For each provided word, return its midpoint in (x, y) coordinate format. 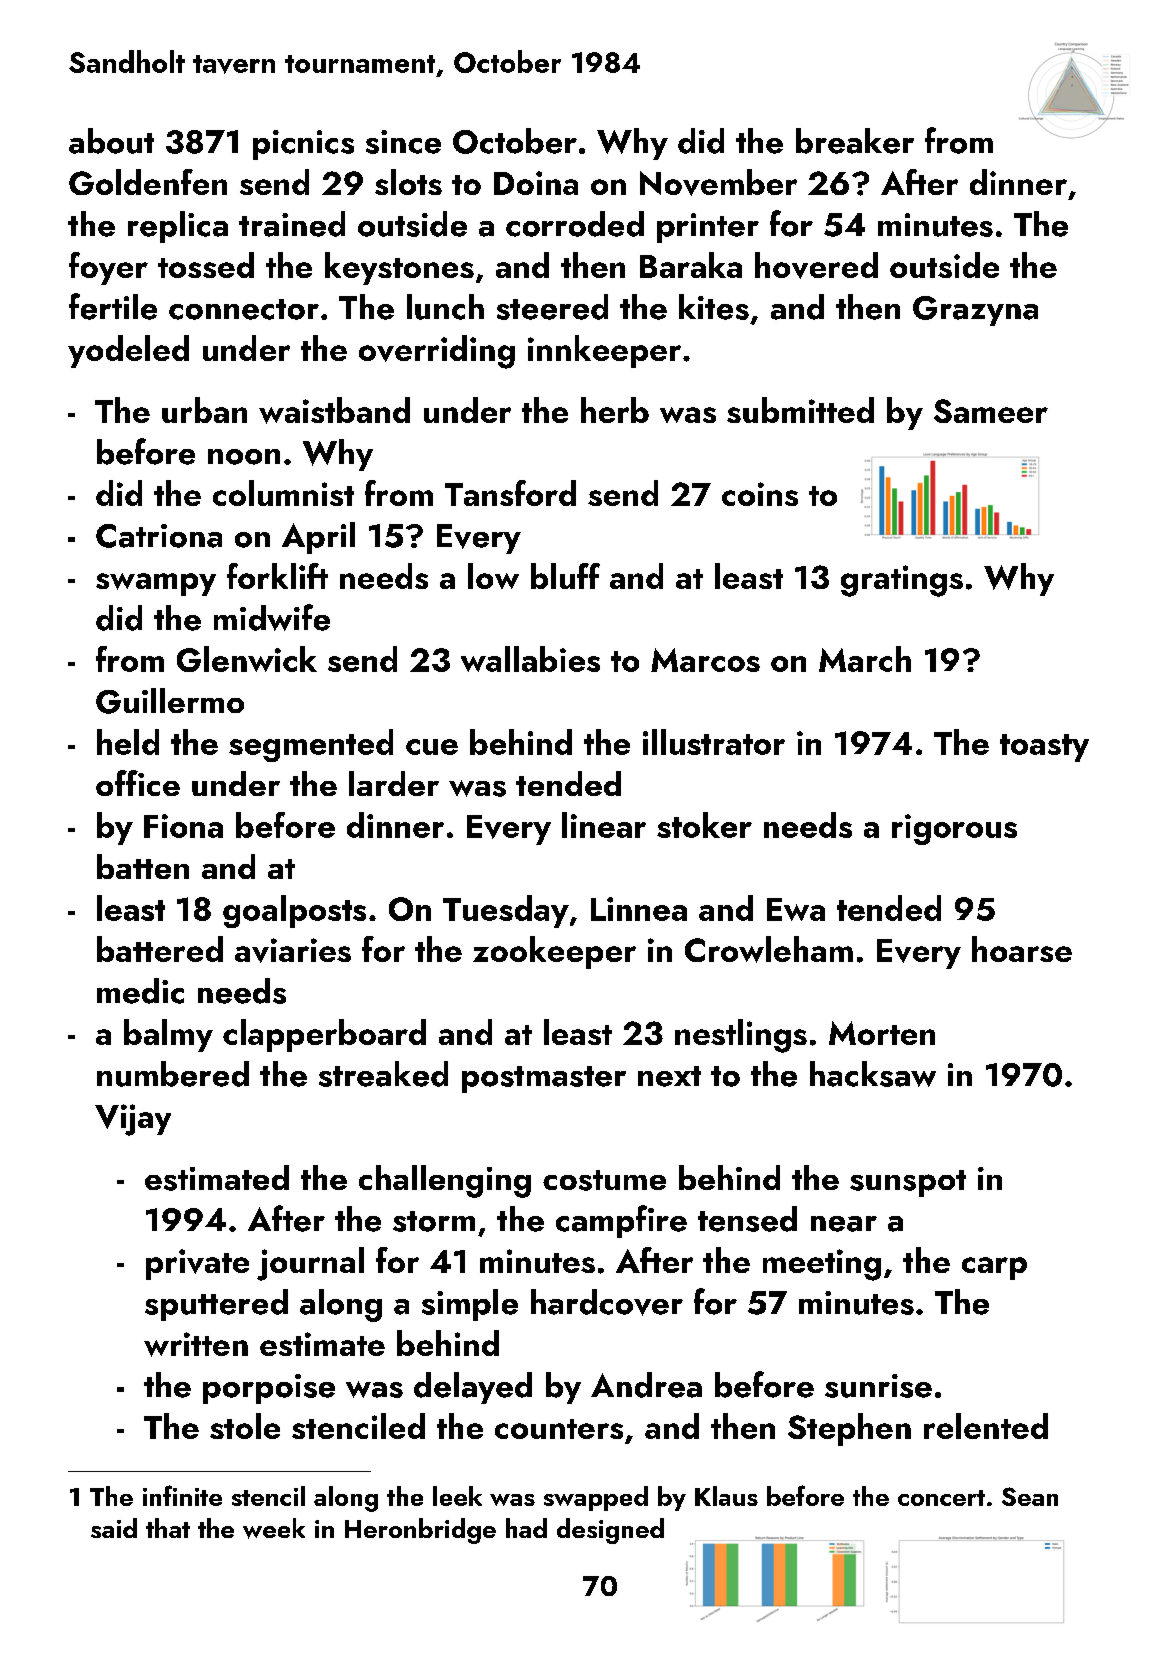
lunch (445, 307)
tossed (206, 265)
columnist (283, 493)
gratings (902, 581)
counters (559, 1429)
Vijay (133, 1120)
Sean (1030, 1496)
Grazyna (975, 311)
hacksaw (873, 1074)
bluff (565, 576)
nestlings (741, 1036)
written (196, 1344)
